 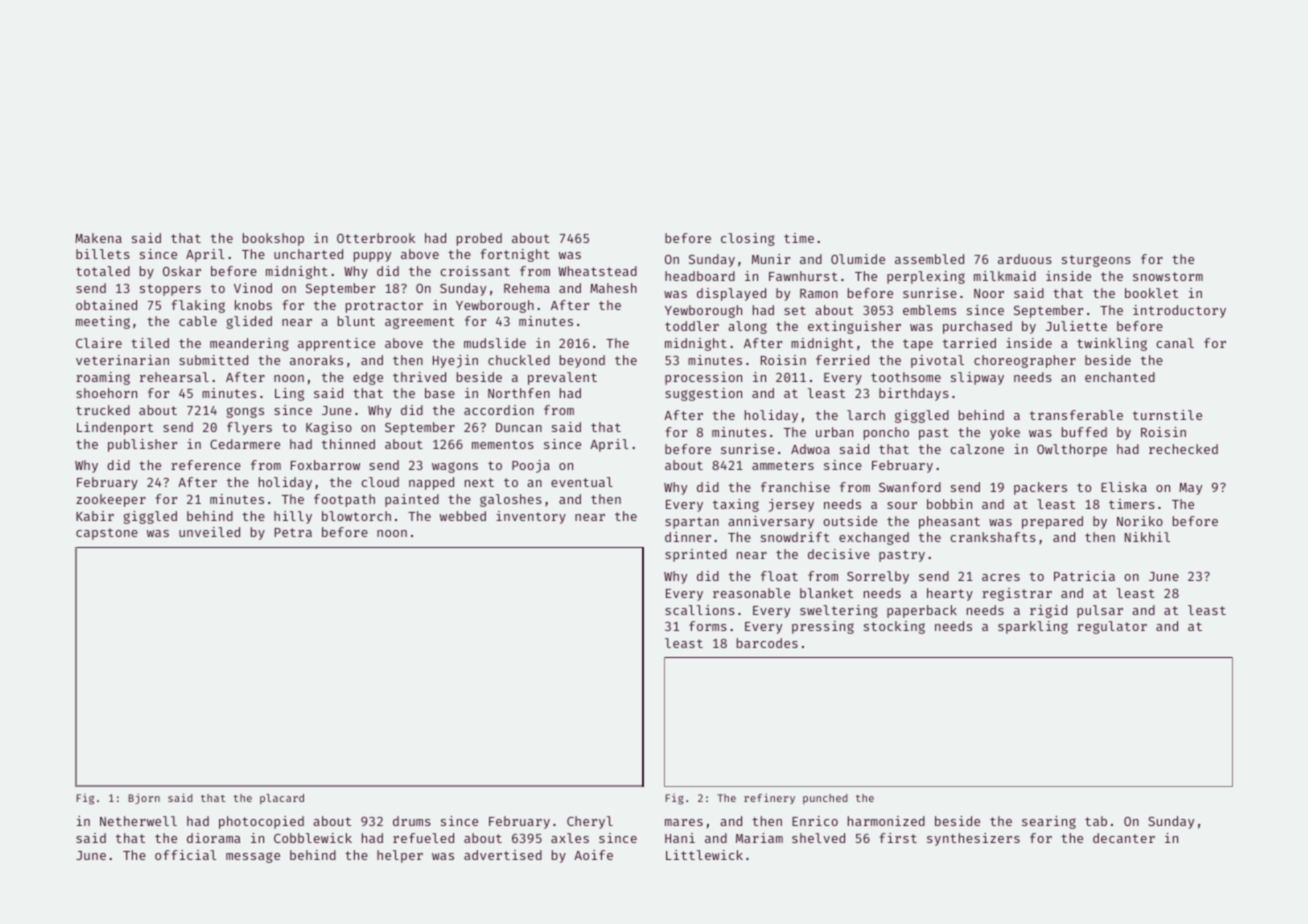 What do you see at coordinates (973, 839) in the screenshot?
I see `synthesizers` at bounding box center [973, 839].
